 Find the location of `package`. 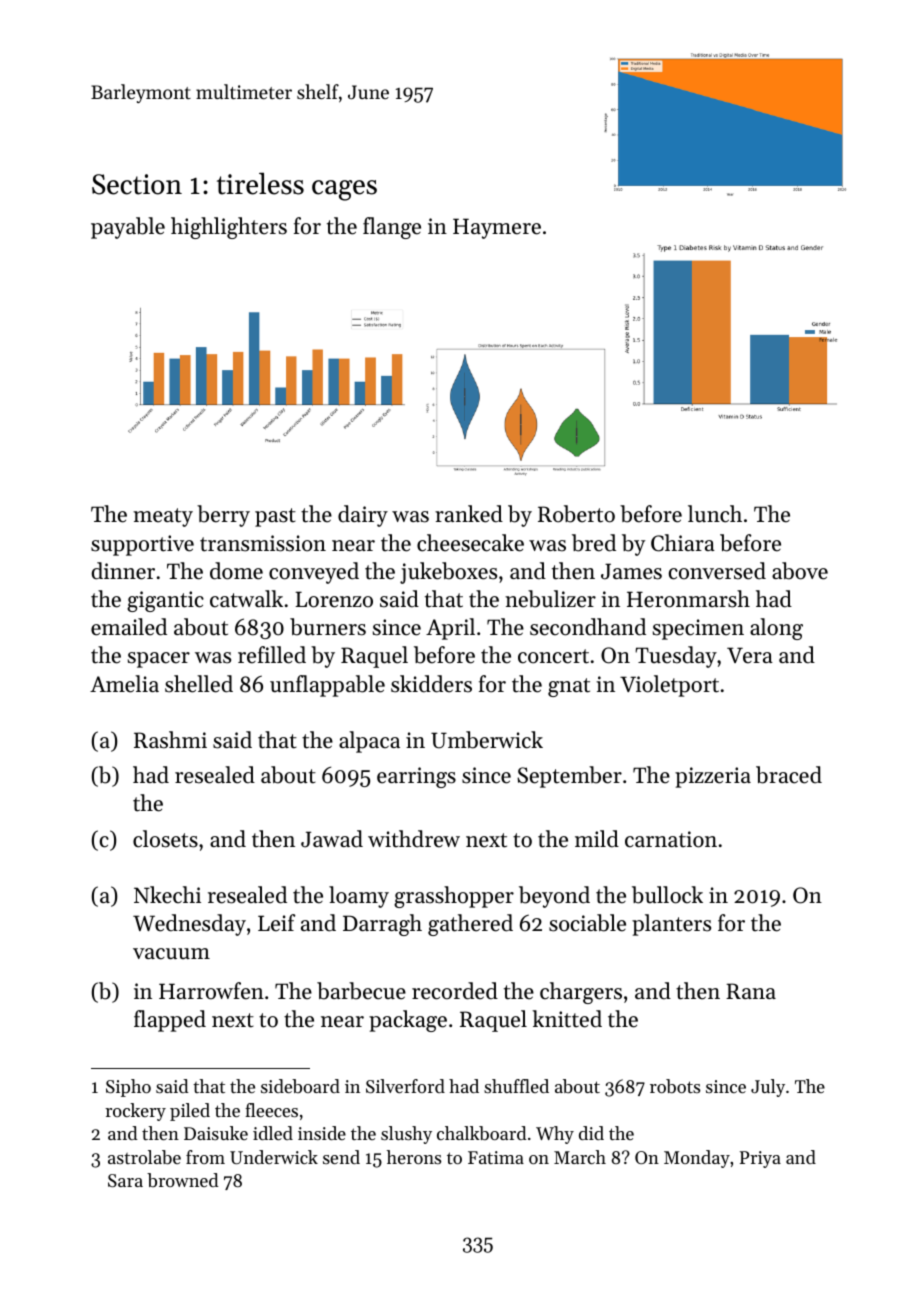

package is located at coordinates (408, 1021).
